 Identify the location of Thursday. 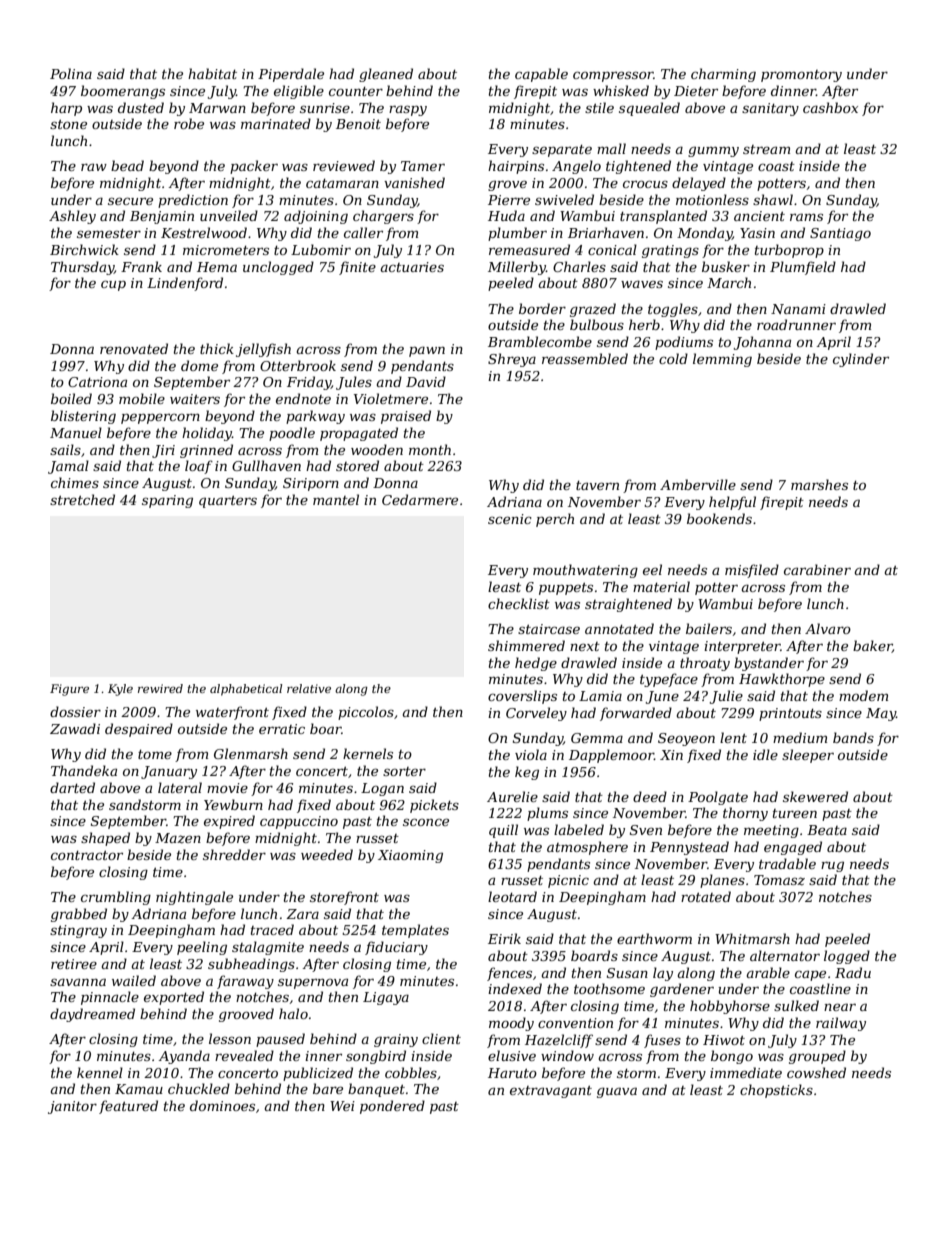
(82, 268).
